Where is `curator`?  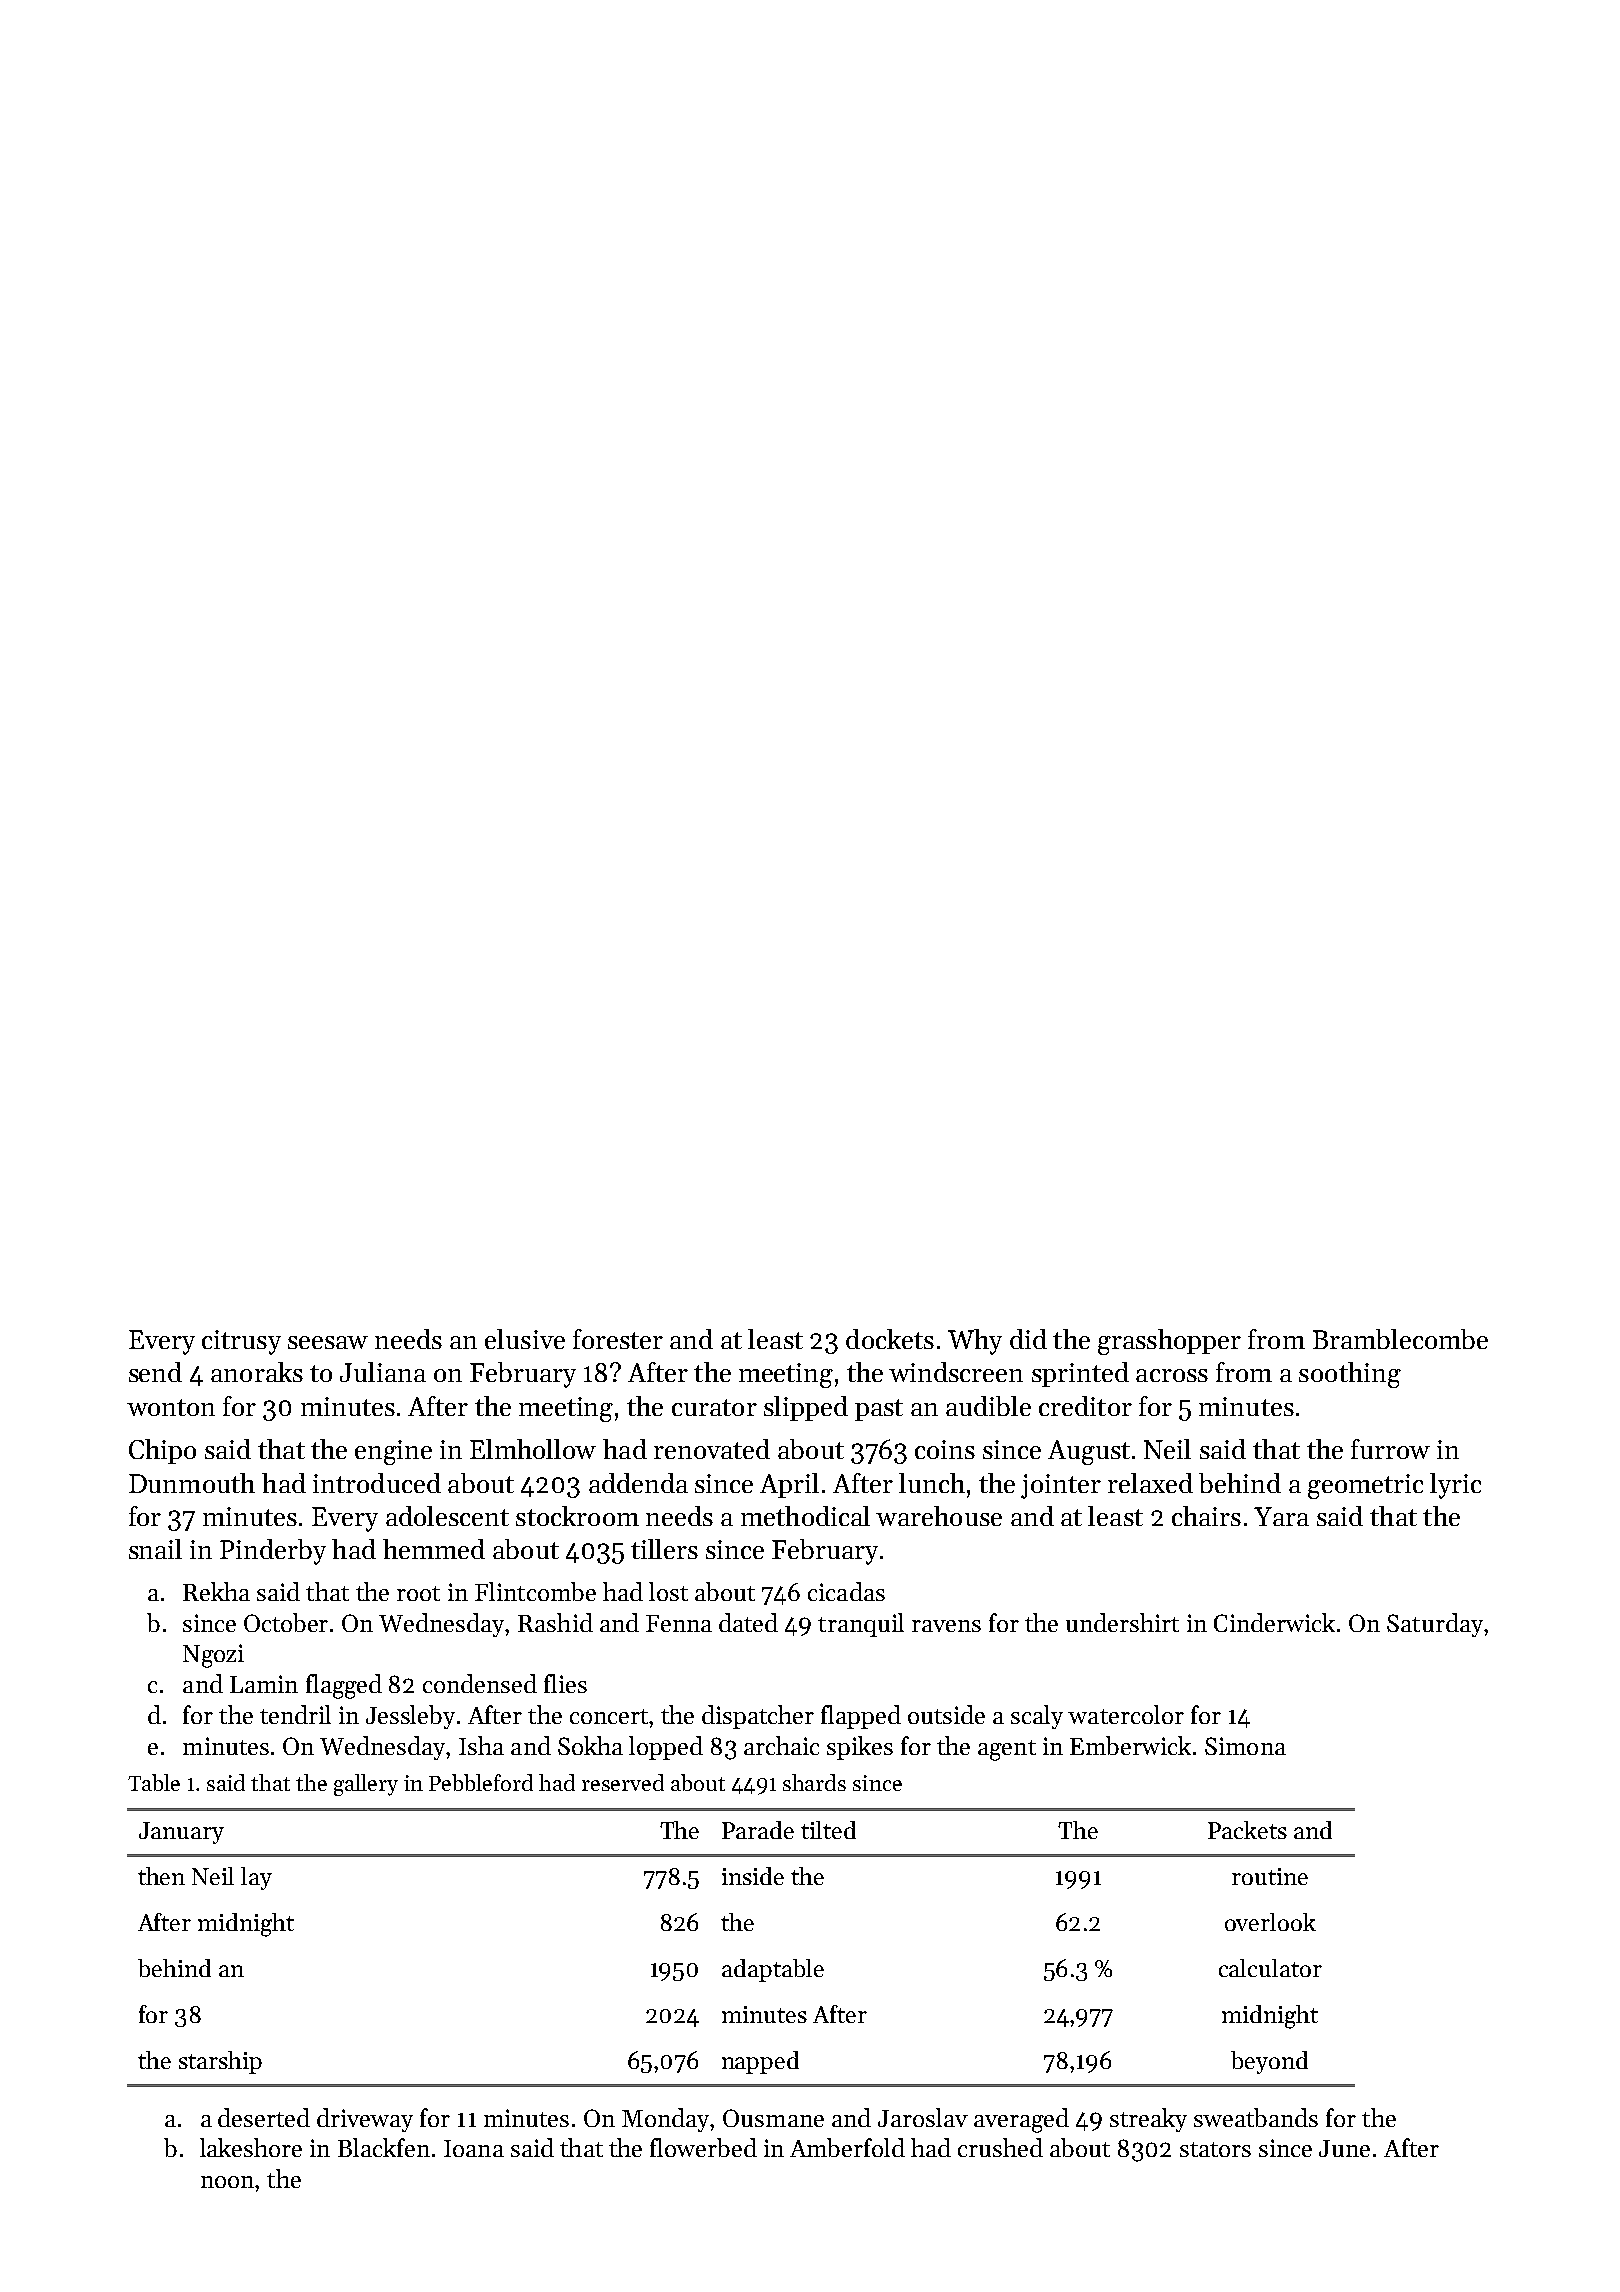
curator is located at coordinates (714, 1407).
